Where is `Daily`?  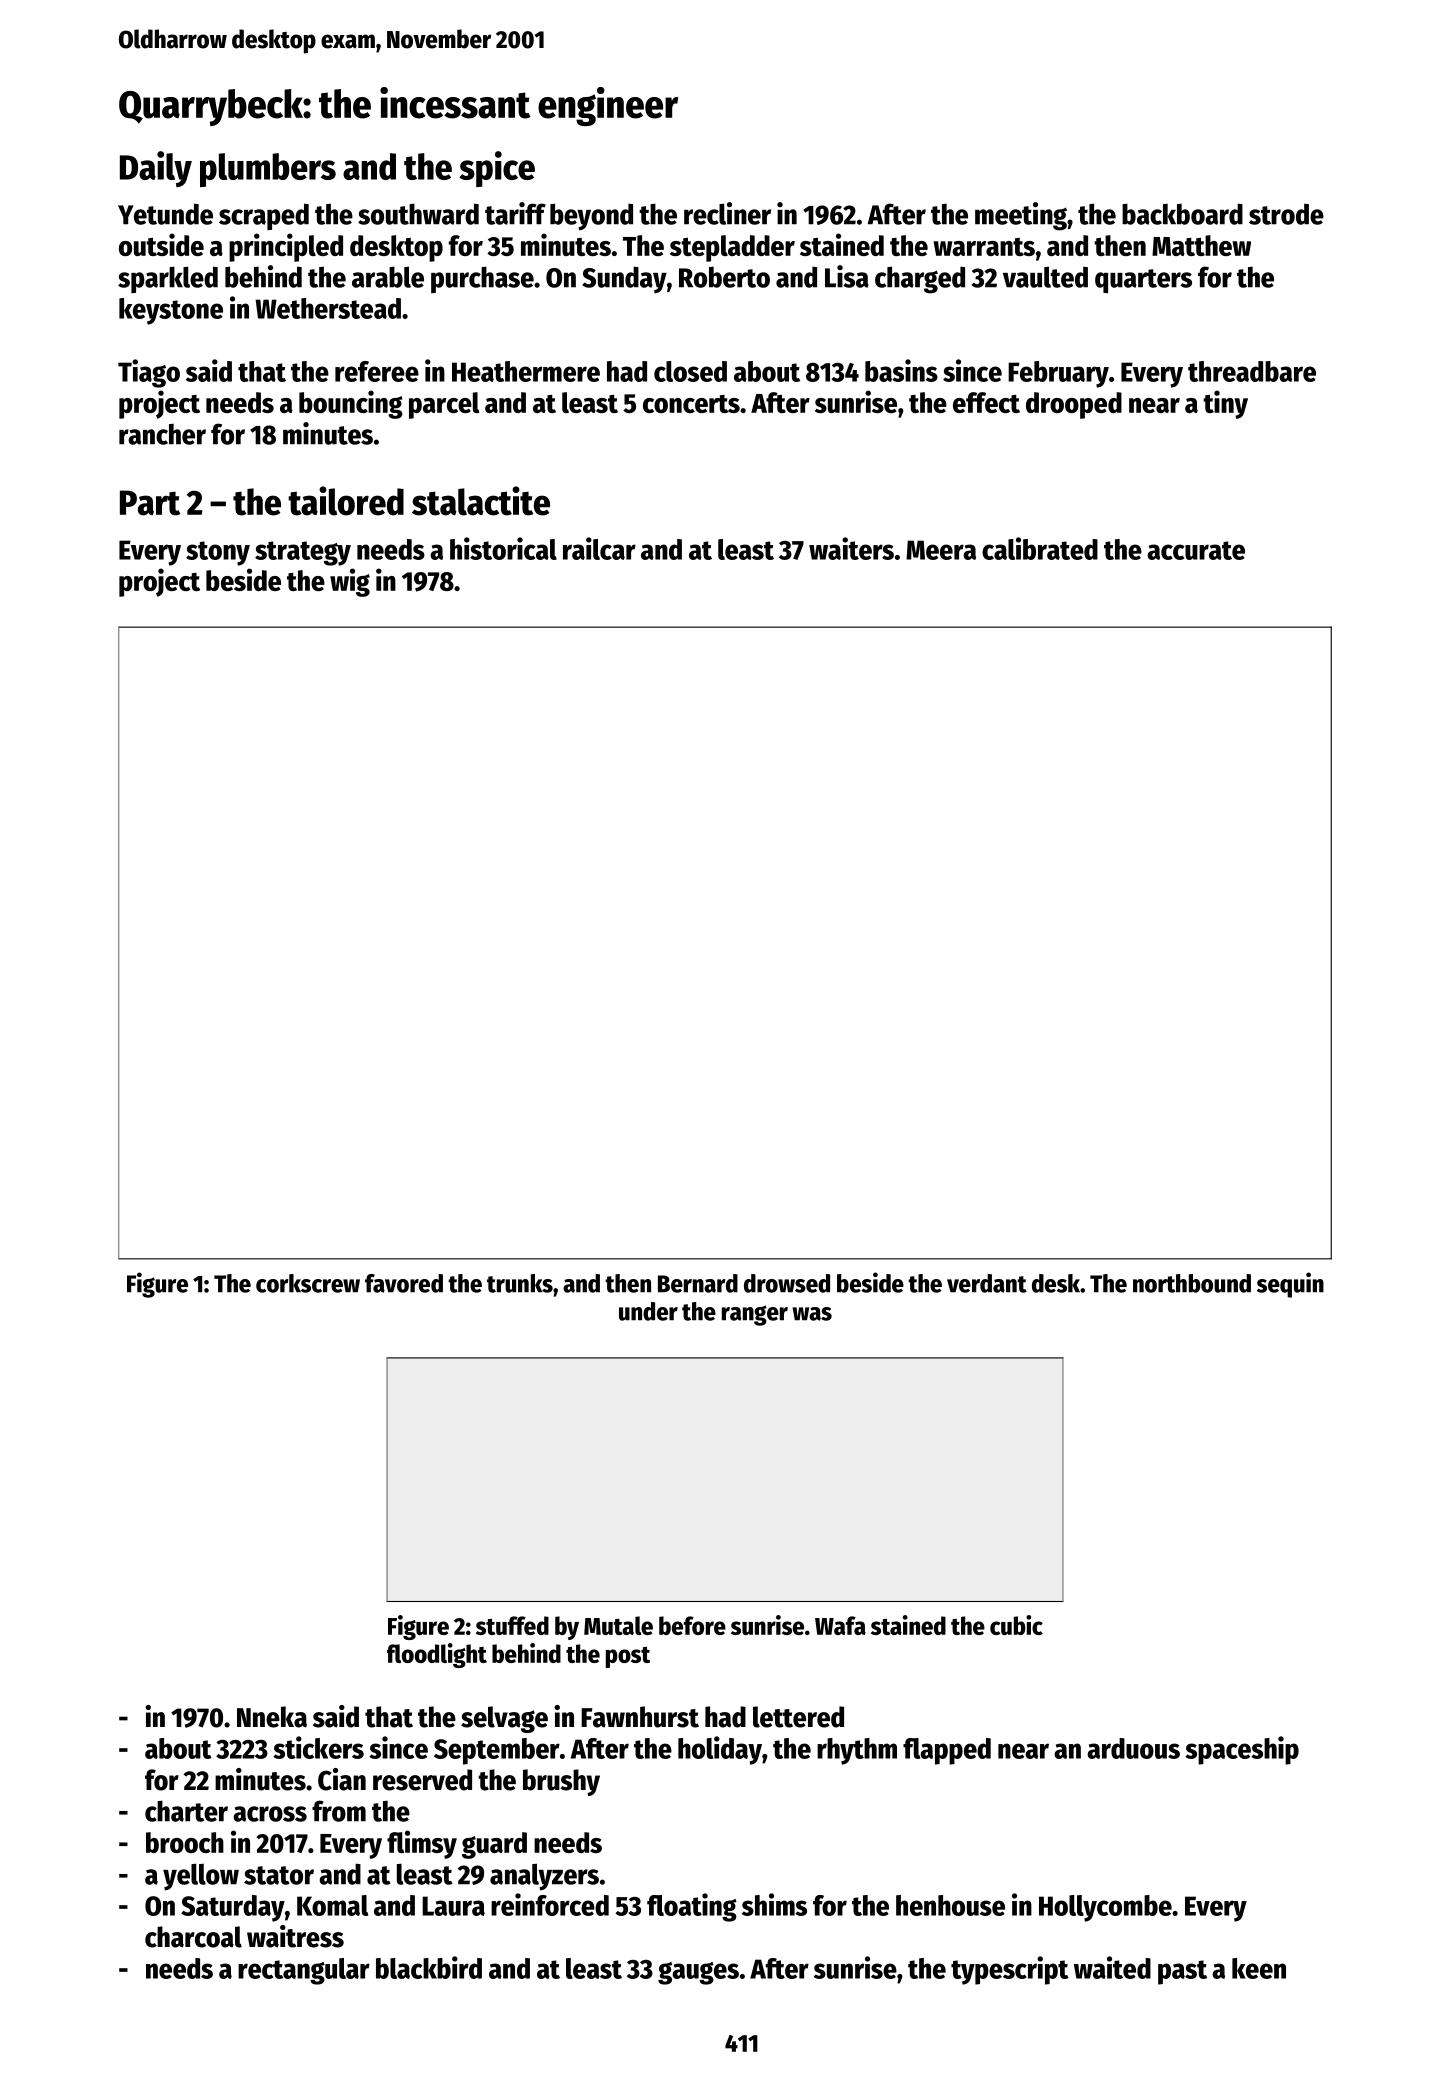 Daily is located at coordinates (156, 169).
